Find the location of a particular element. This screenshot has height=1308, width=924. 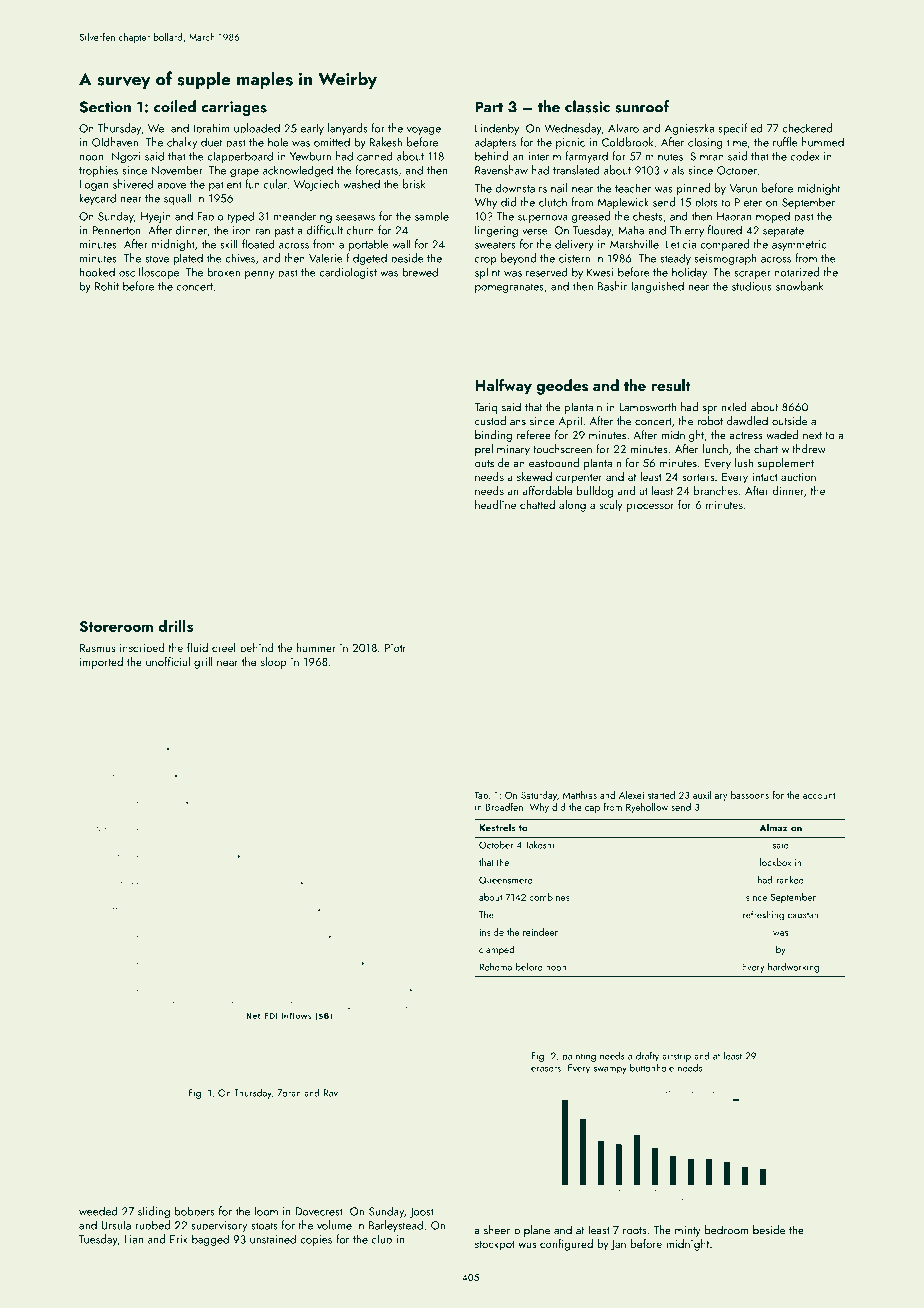

Joost is located at coordinates (421, 1212).
